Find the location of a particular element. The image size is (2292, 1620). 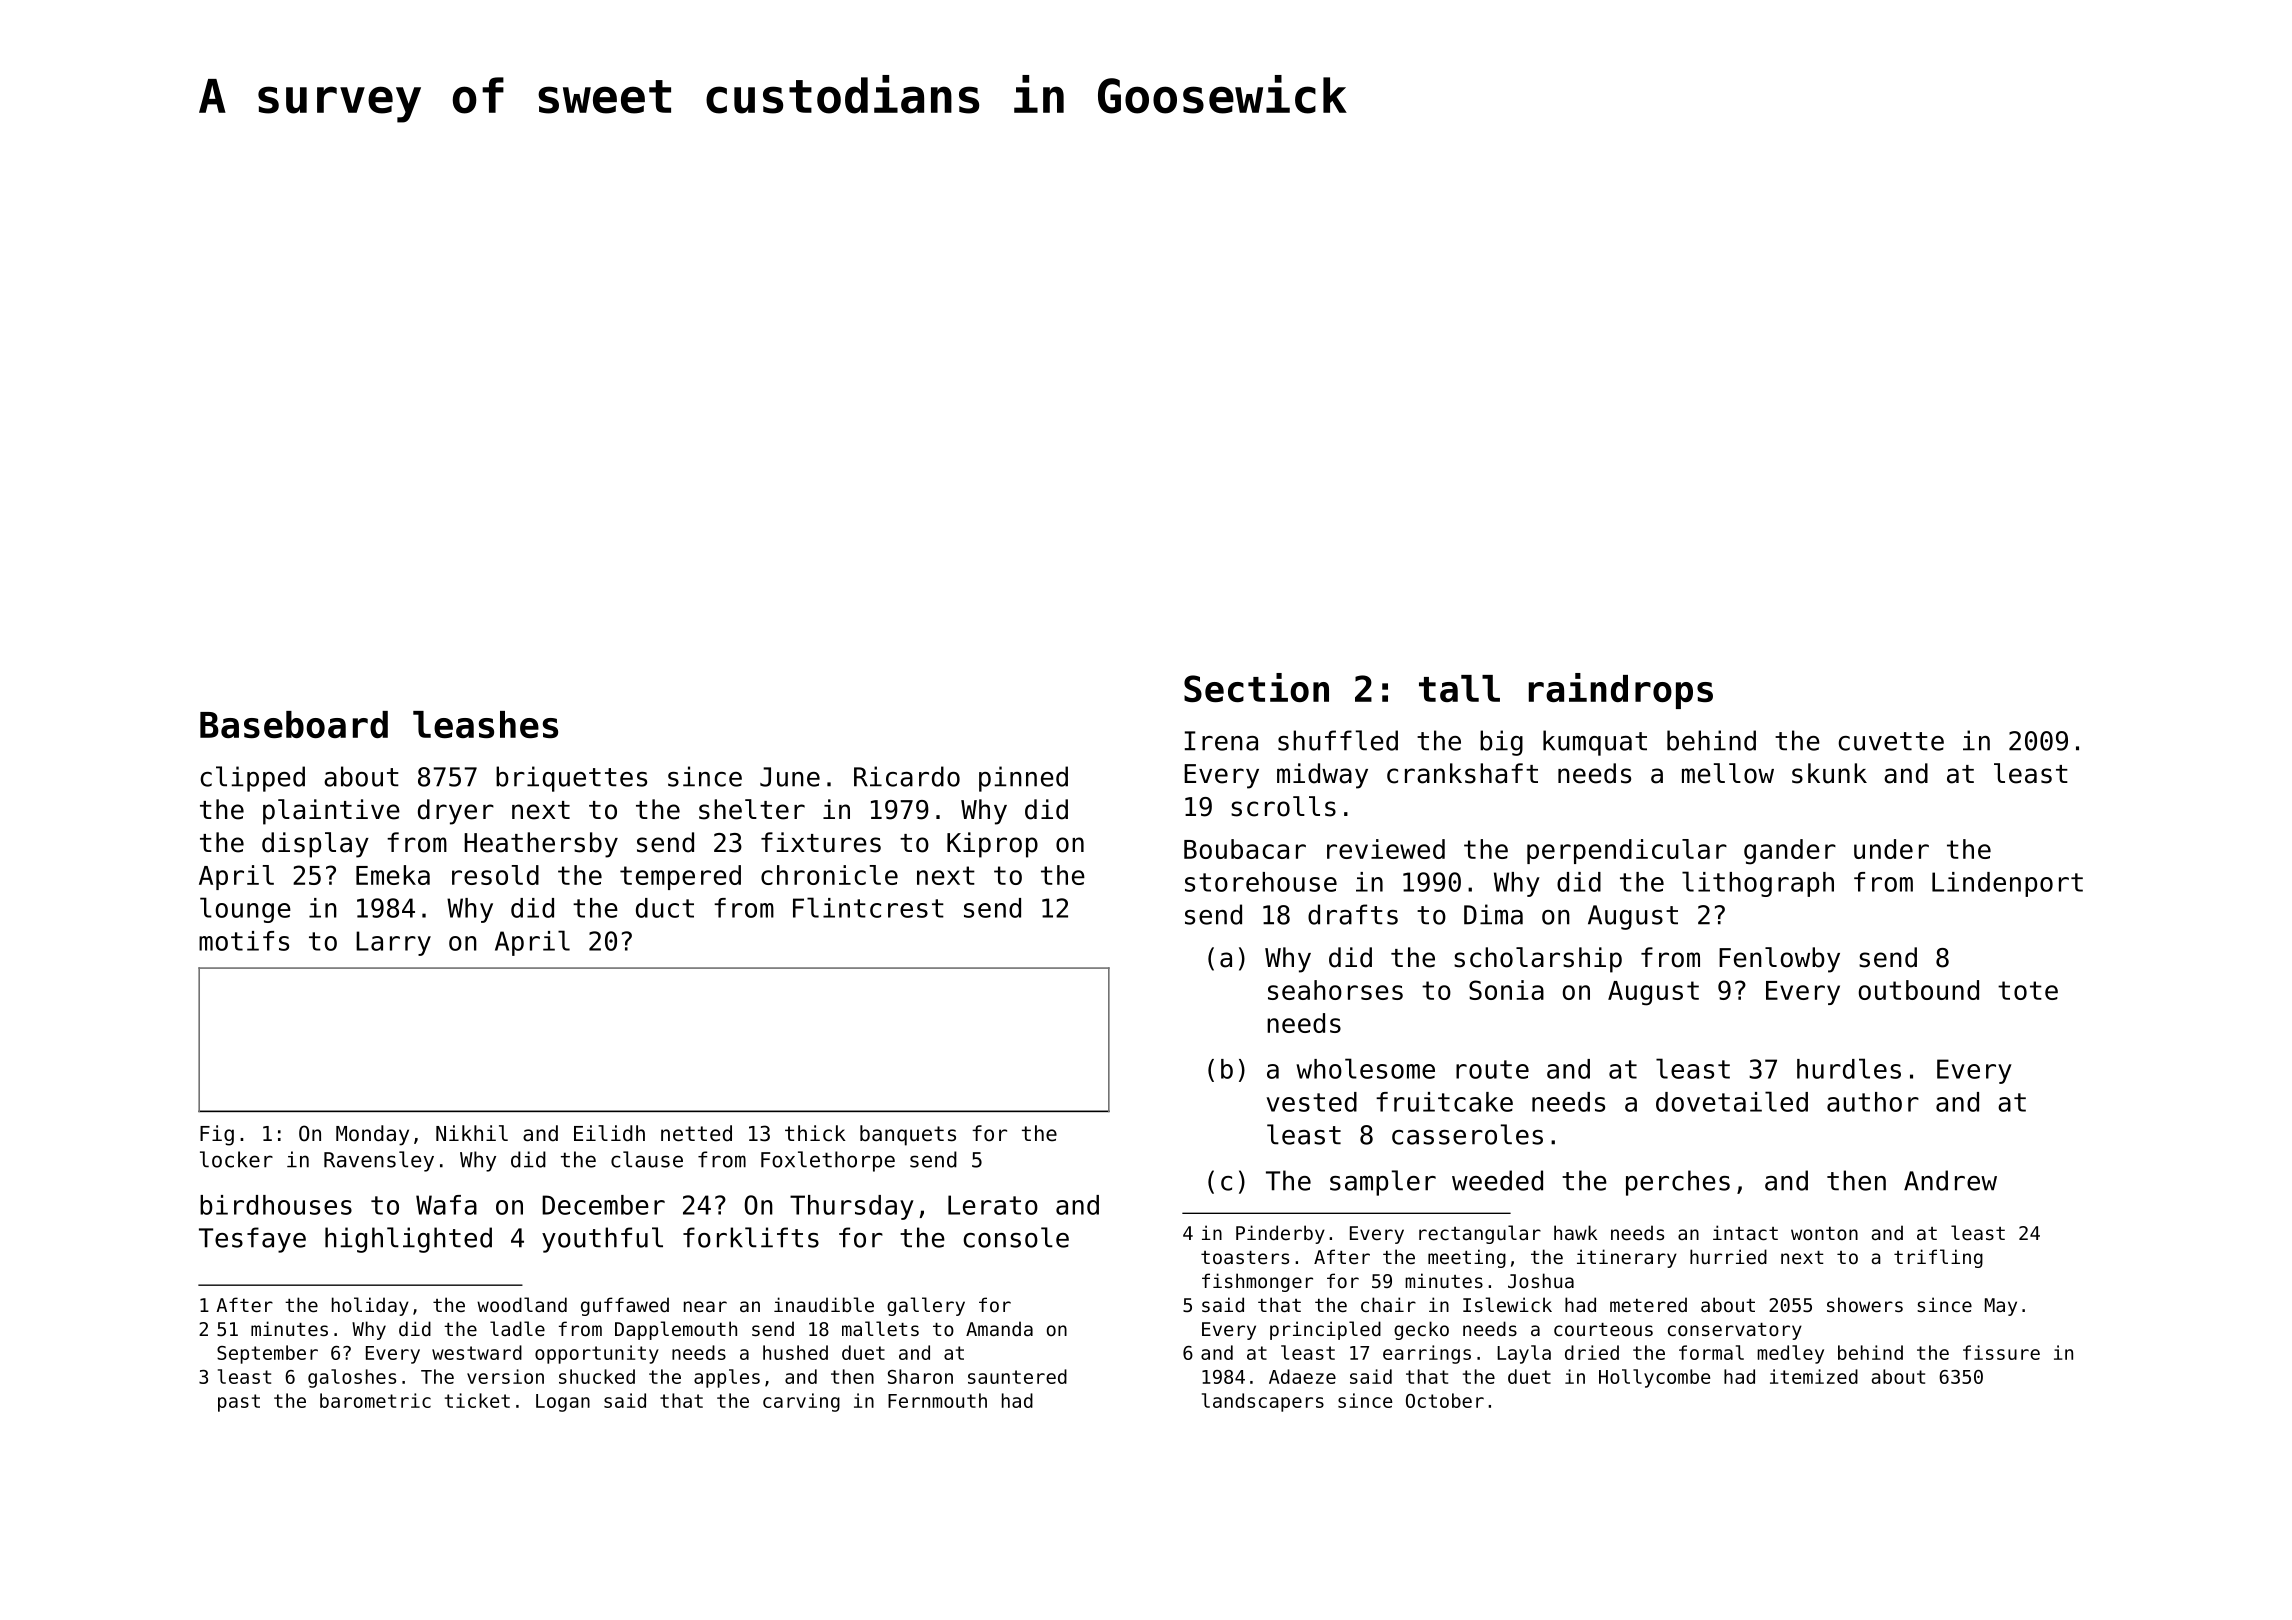

Baseboard is located at coordinates (294, 724).
